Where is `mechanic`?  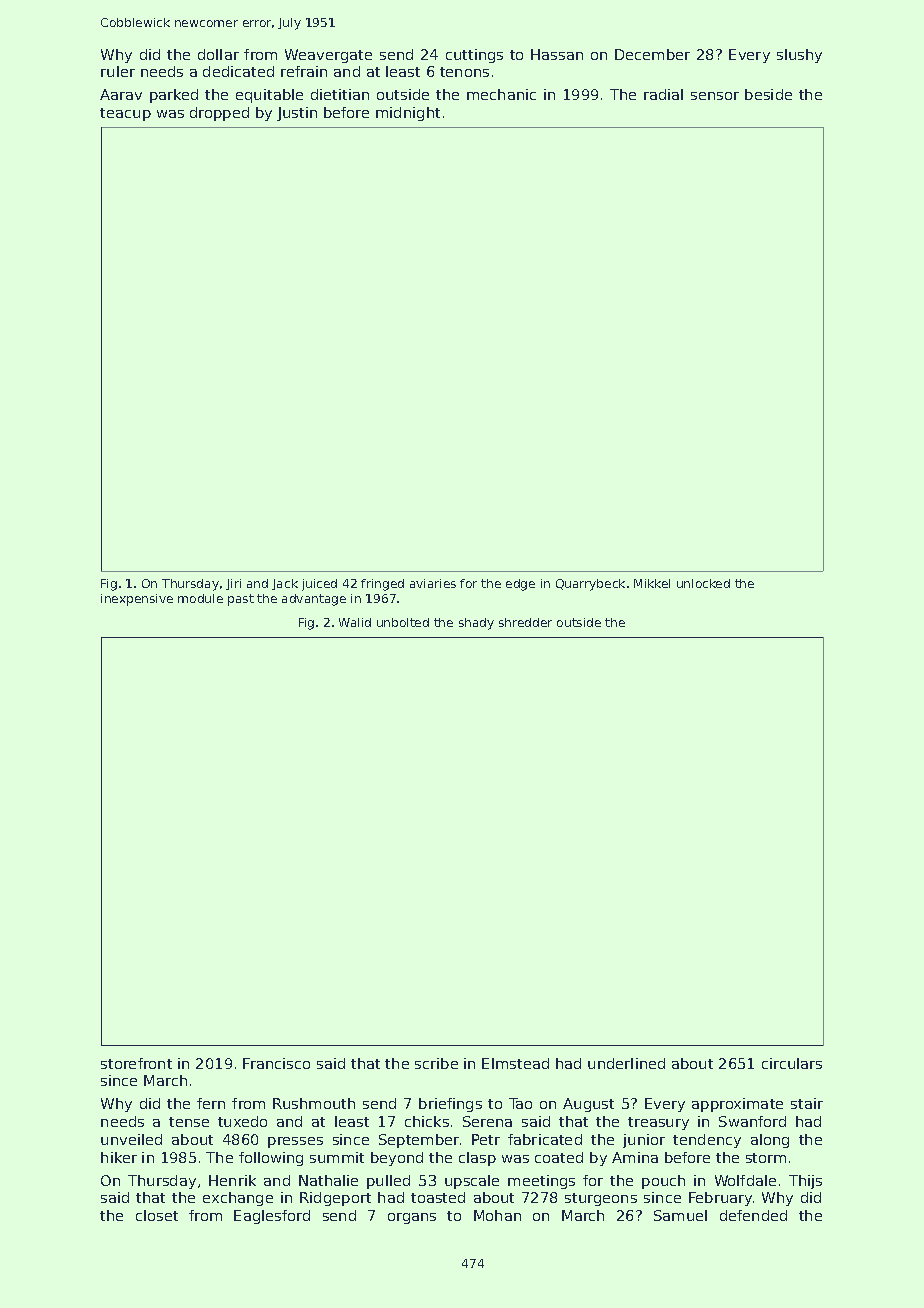
mechanic is located at coordinates (501, 94).
